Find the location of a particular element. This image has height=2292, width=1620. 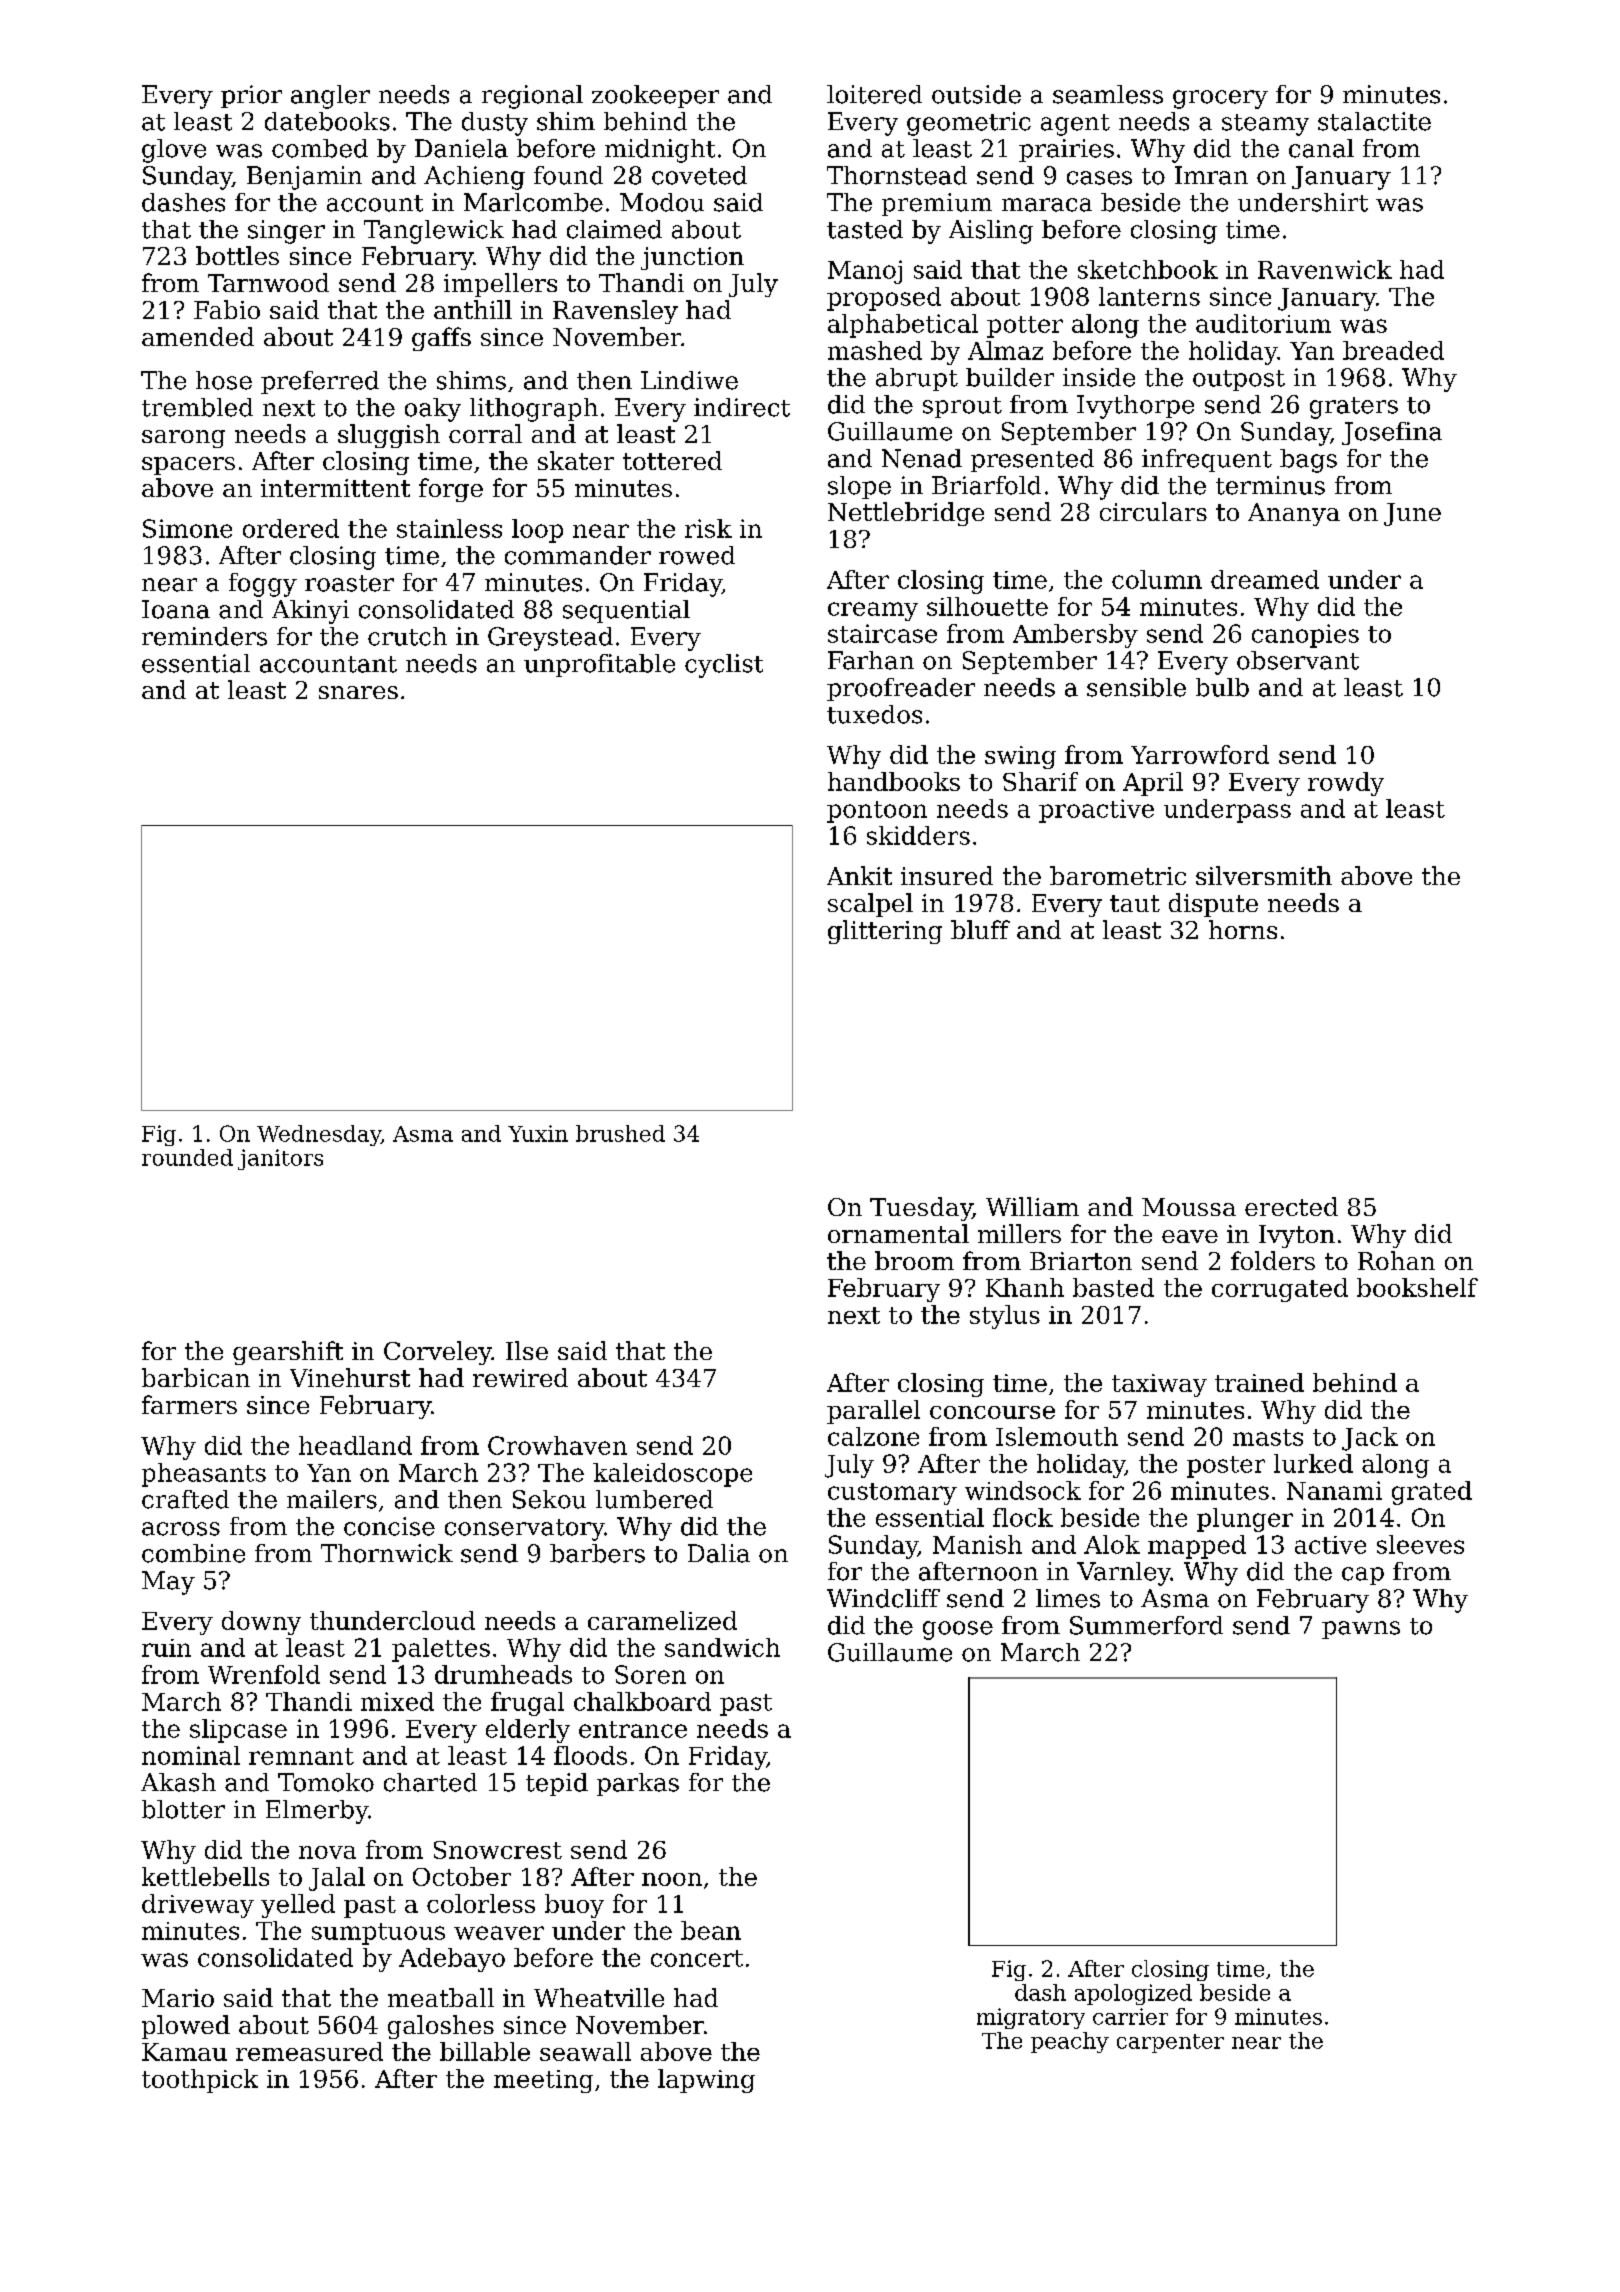

kaleidoscope is located at coordinates (672, 1475).
